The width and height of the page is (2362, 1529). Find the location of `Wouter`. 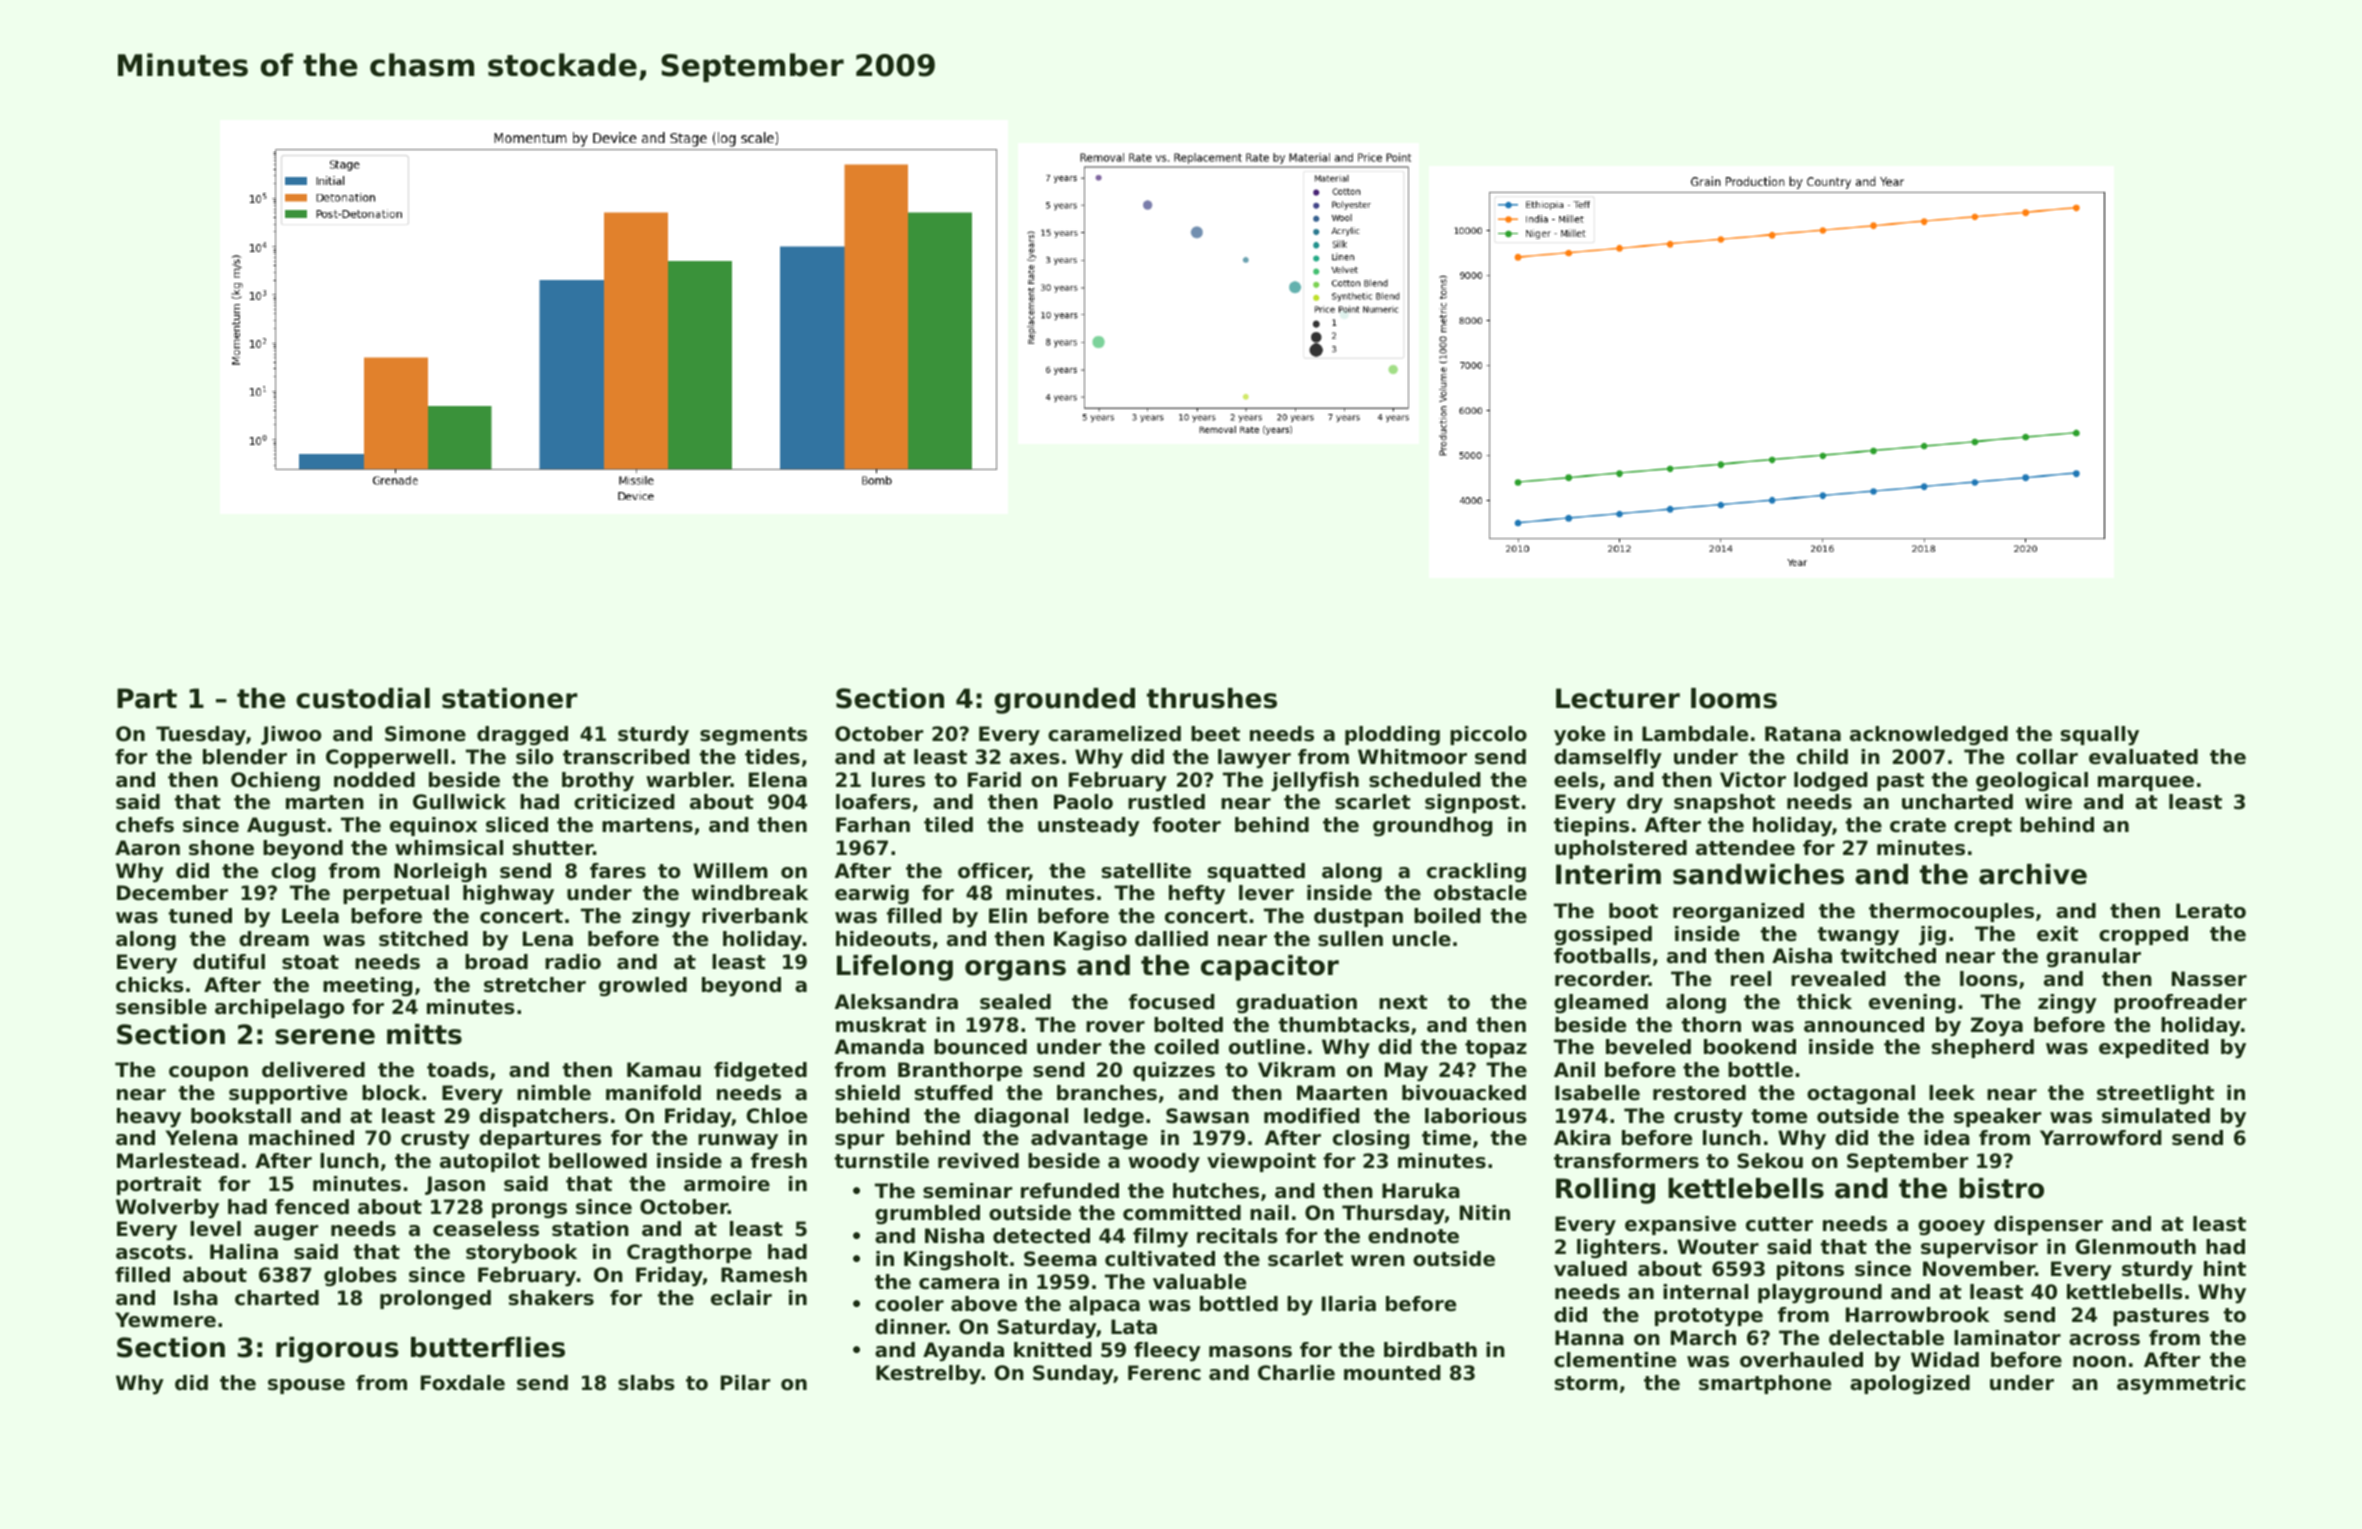

Wouter is located at coordinates (1718, 1247).
